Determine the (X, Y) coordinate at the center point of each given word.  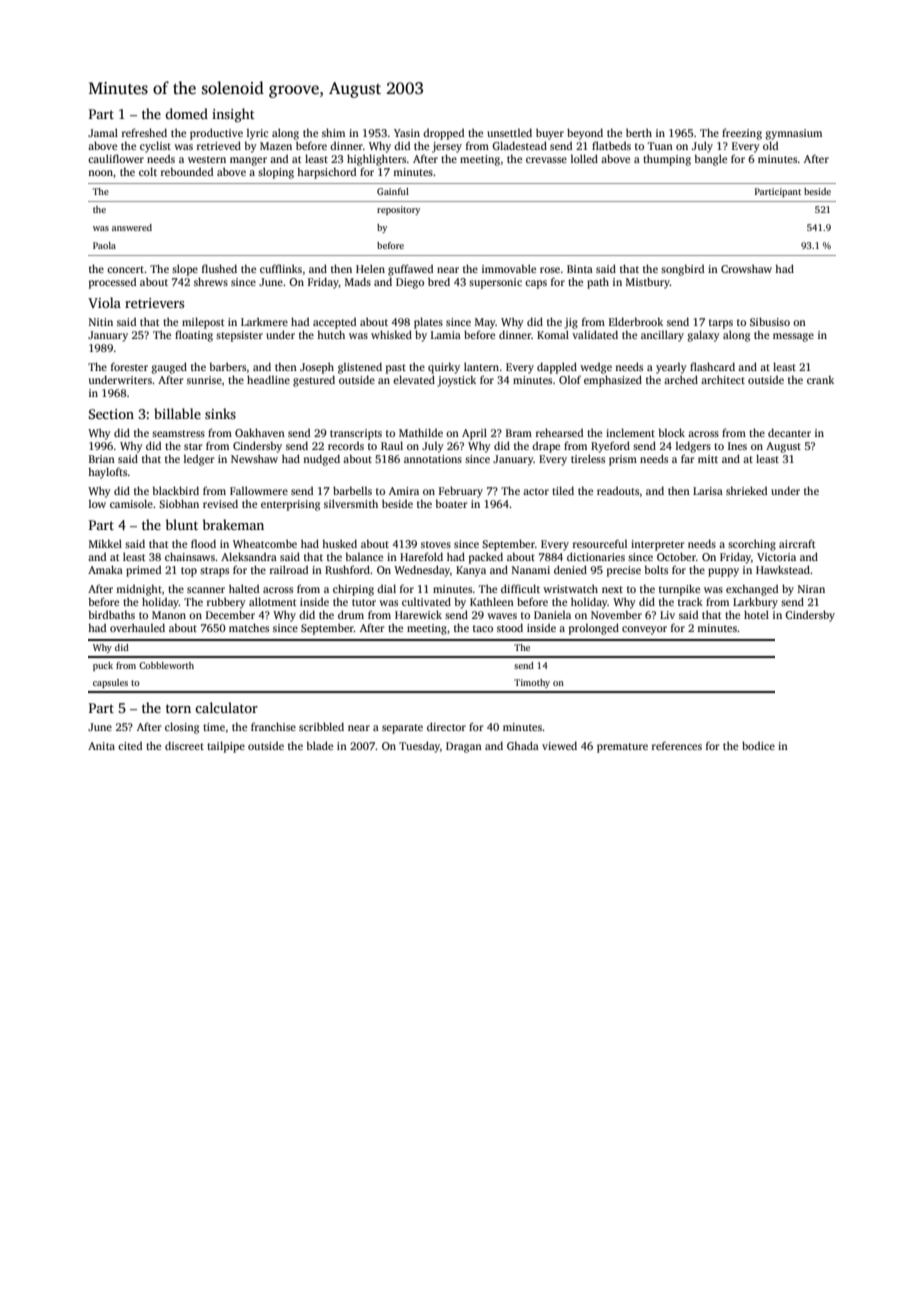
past (396, 369)
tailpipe (226, 747)
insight (233, 115)
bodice (758, 745)
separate (402, 729)
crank (820, 380)
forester (129, 366)
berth (639, 132)
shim (333, 132)
